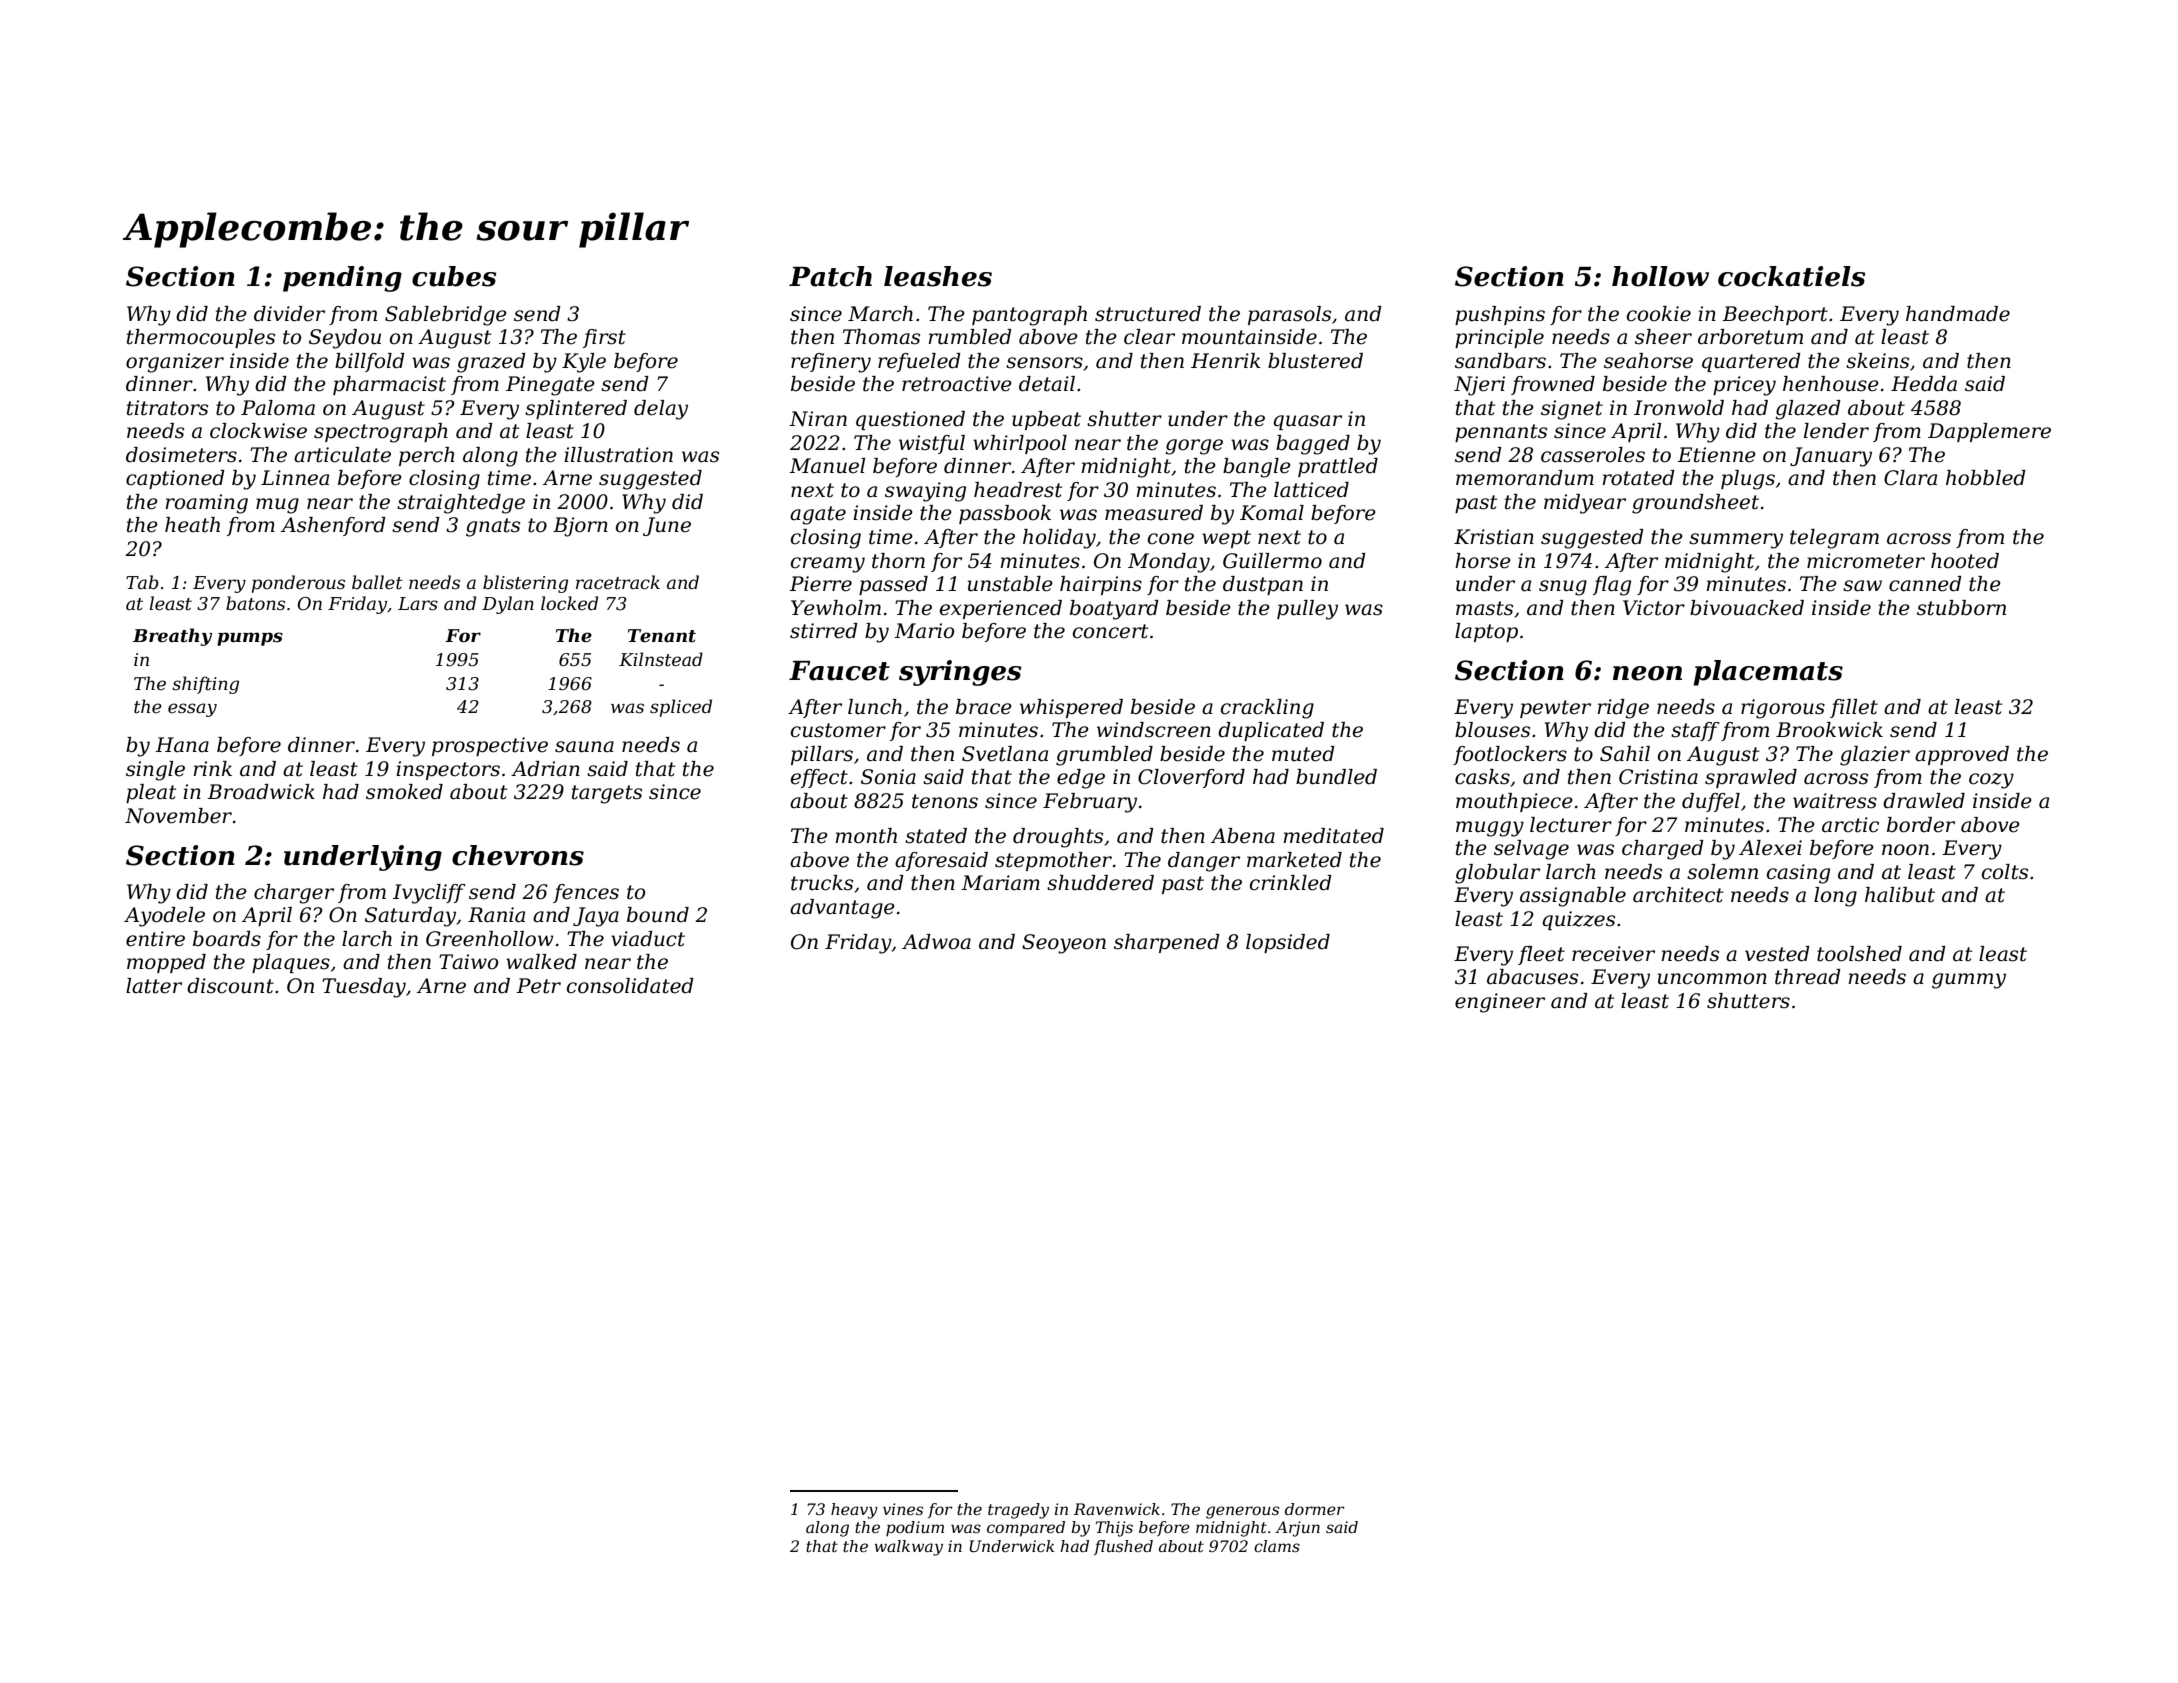 The width and height of the screenshot is (2178, 1683). What do you see at coordinates (538, 986) in the screenshot?
I see `Petr` at bounding box center [538, 986].
